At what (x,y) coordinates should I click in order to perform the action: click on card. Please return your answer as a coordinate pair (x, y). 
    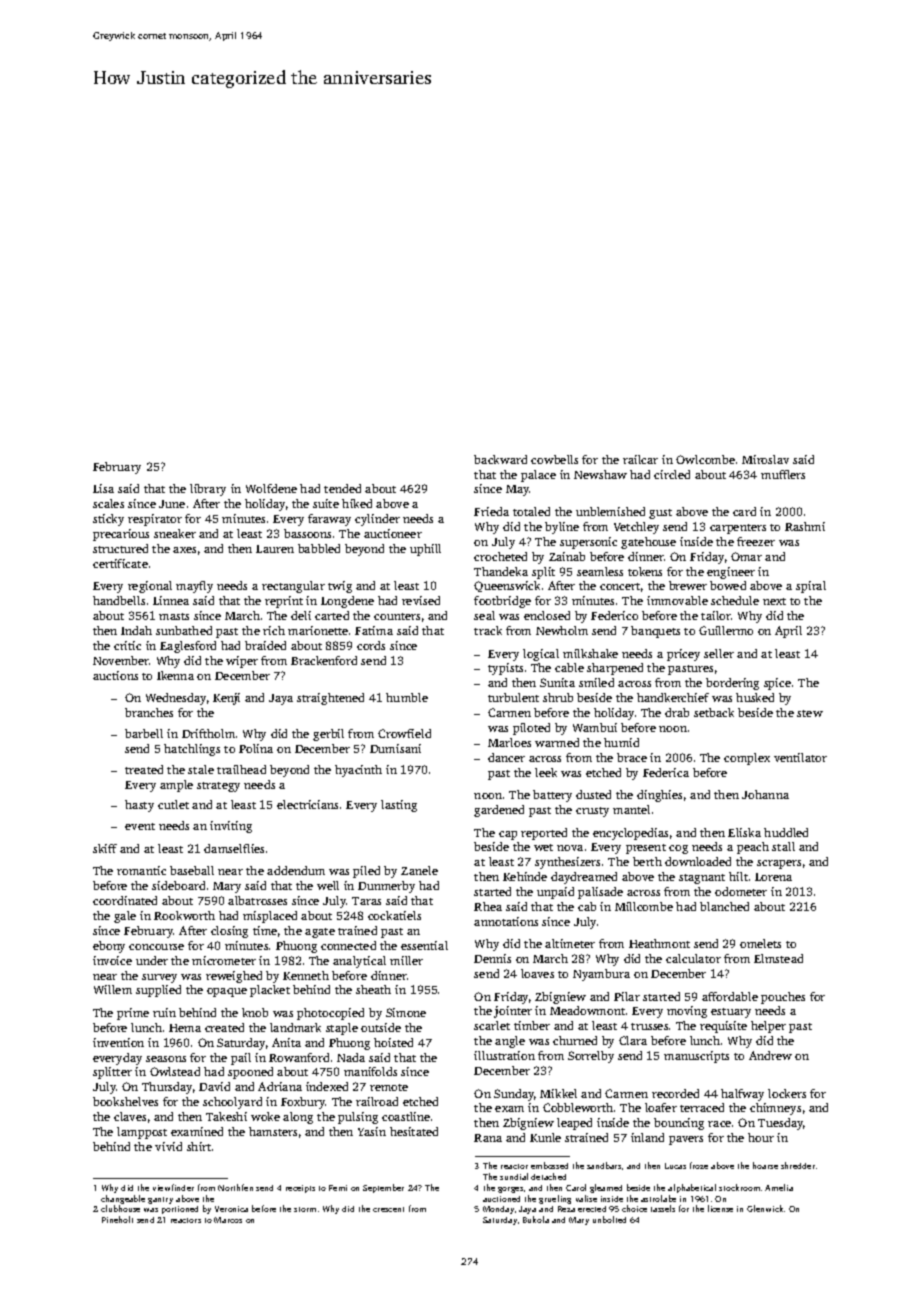
    Looking at the image, I should click on (744, 511).
